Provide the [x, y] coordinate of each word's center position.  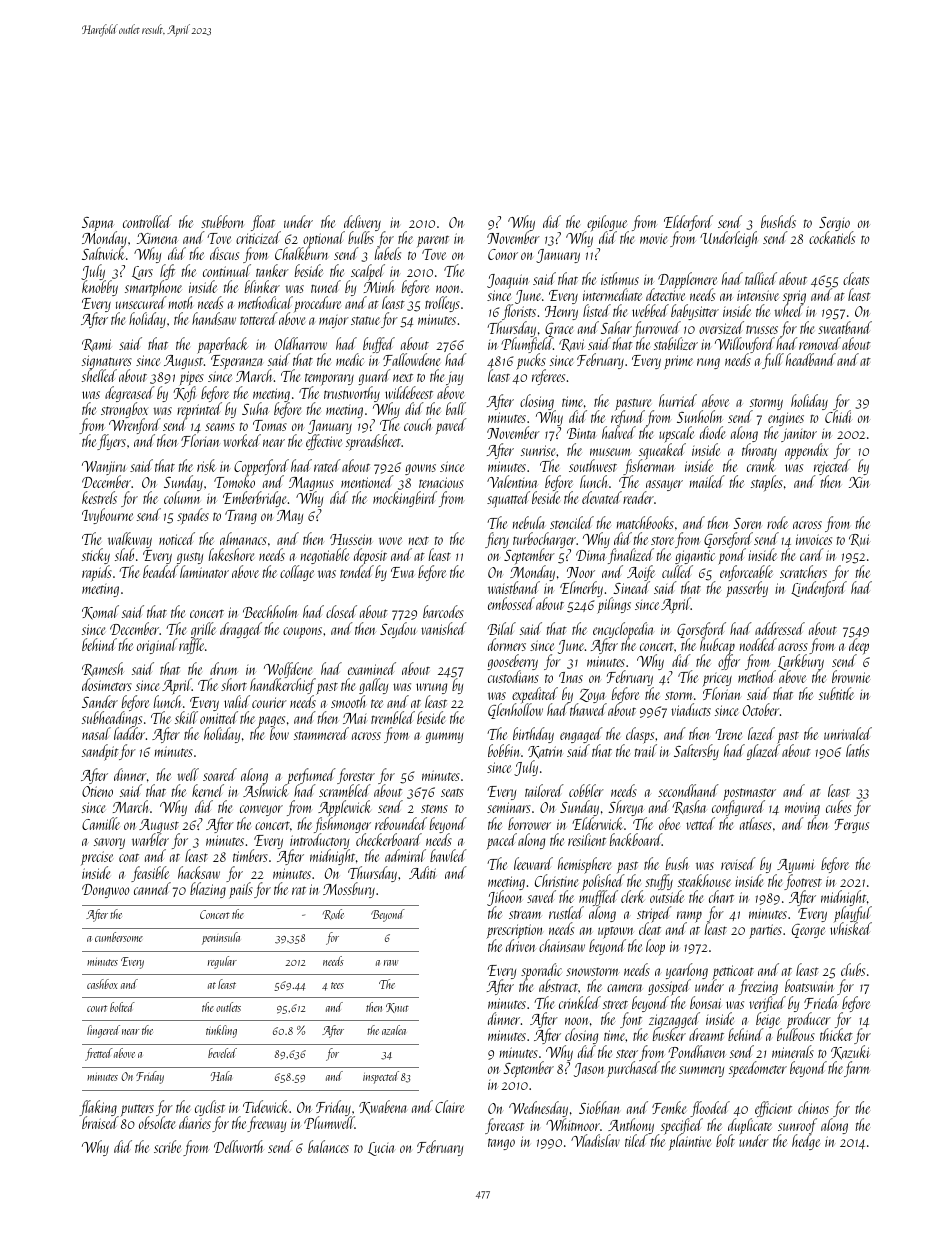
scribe [167, 1146]
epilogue [607, 223]
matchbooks [645, 522]
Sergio [834, 224]
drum [224, 668]
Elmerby [581, 589]
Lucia [381, 1149]
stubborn [222, 221]
